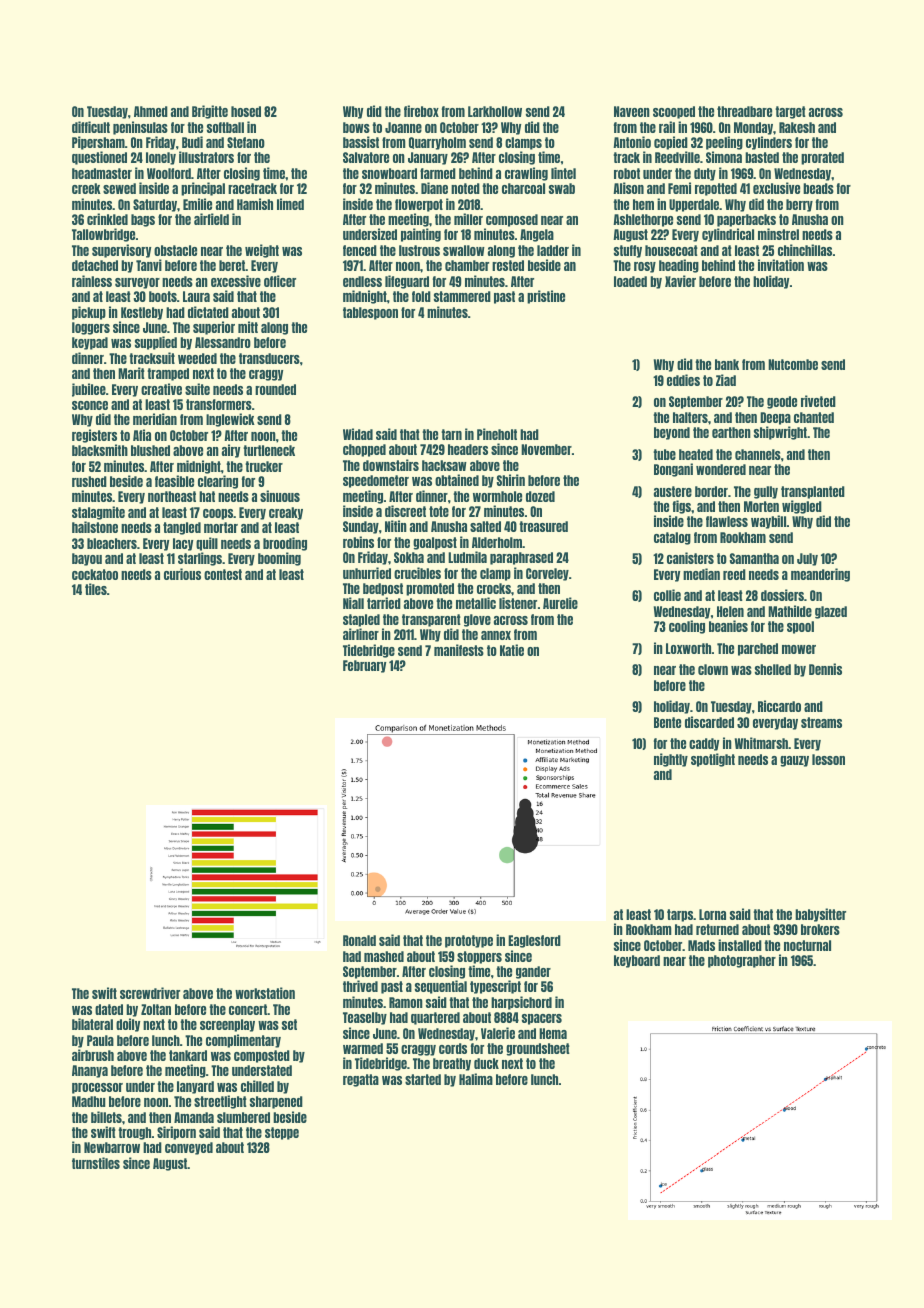  Describe the element at coordinates (91, 127) in the screenshot. I see `difficult` at that location.
